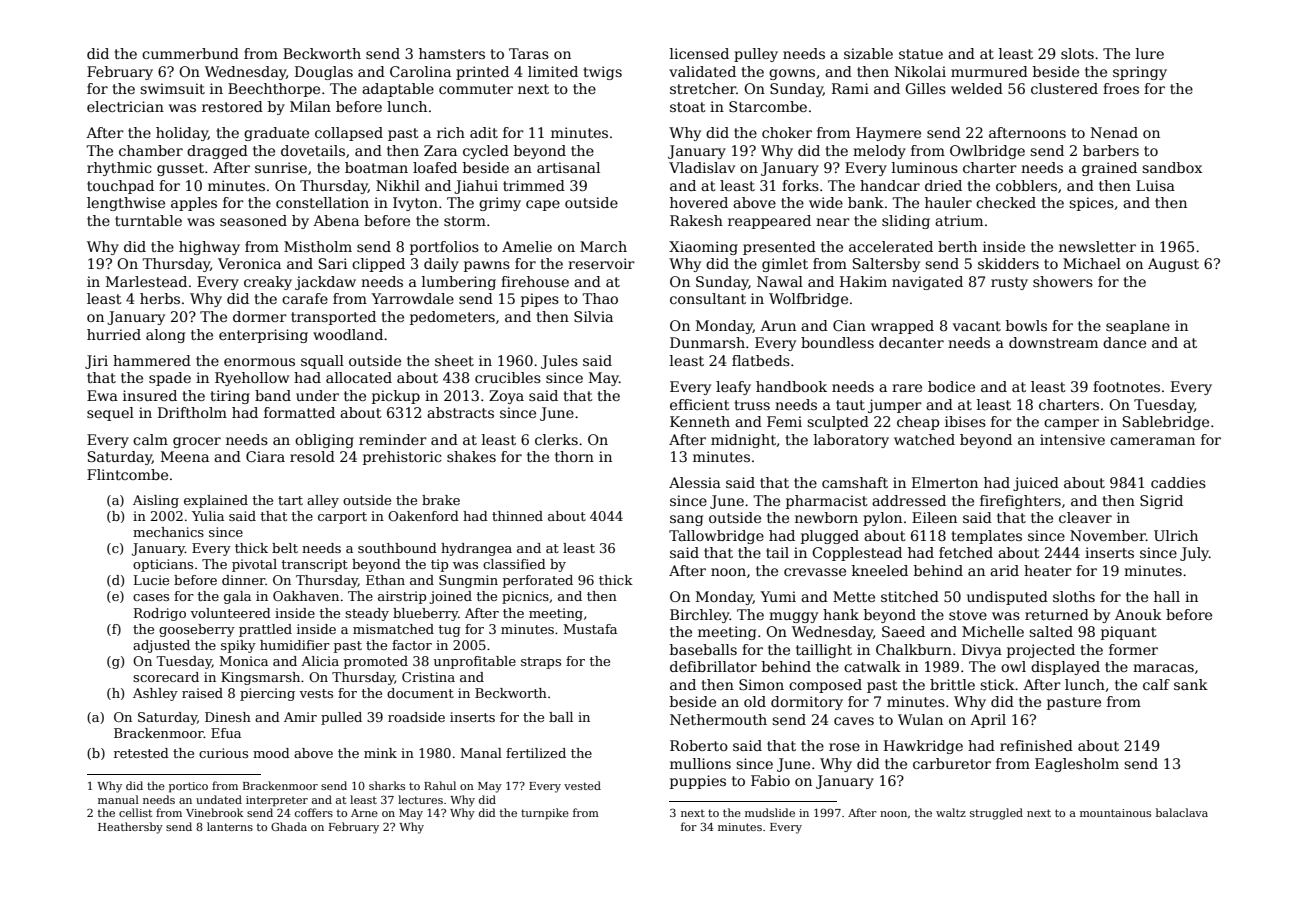  Describe the element at coordinates (151, 597) in the screenshot. I see `cases` at that location.
